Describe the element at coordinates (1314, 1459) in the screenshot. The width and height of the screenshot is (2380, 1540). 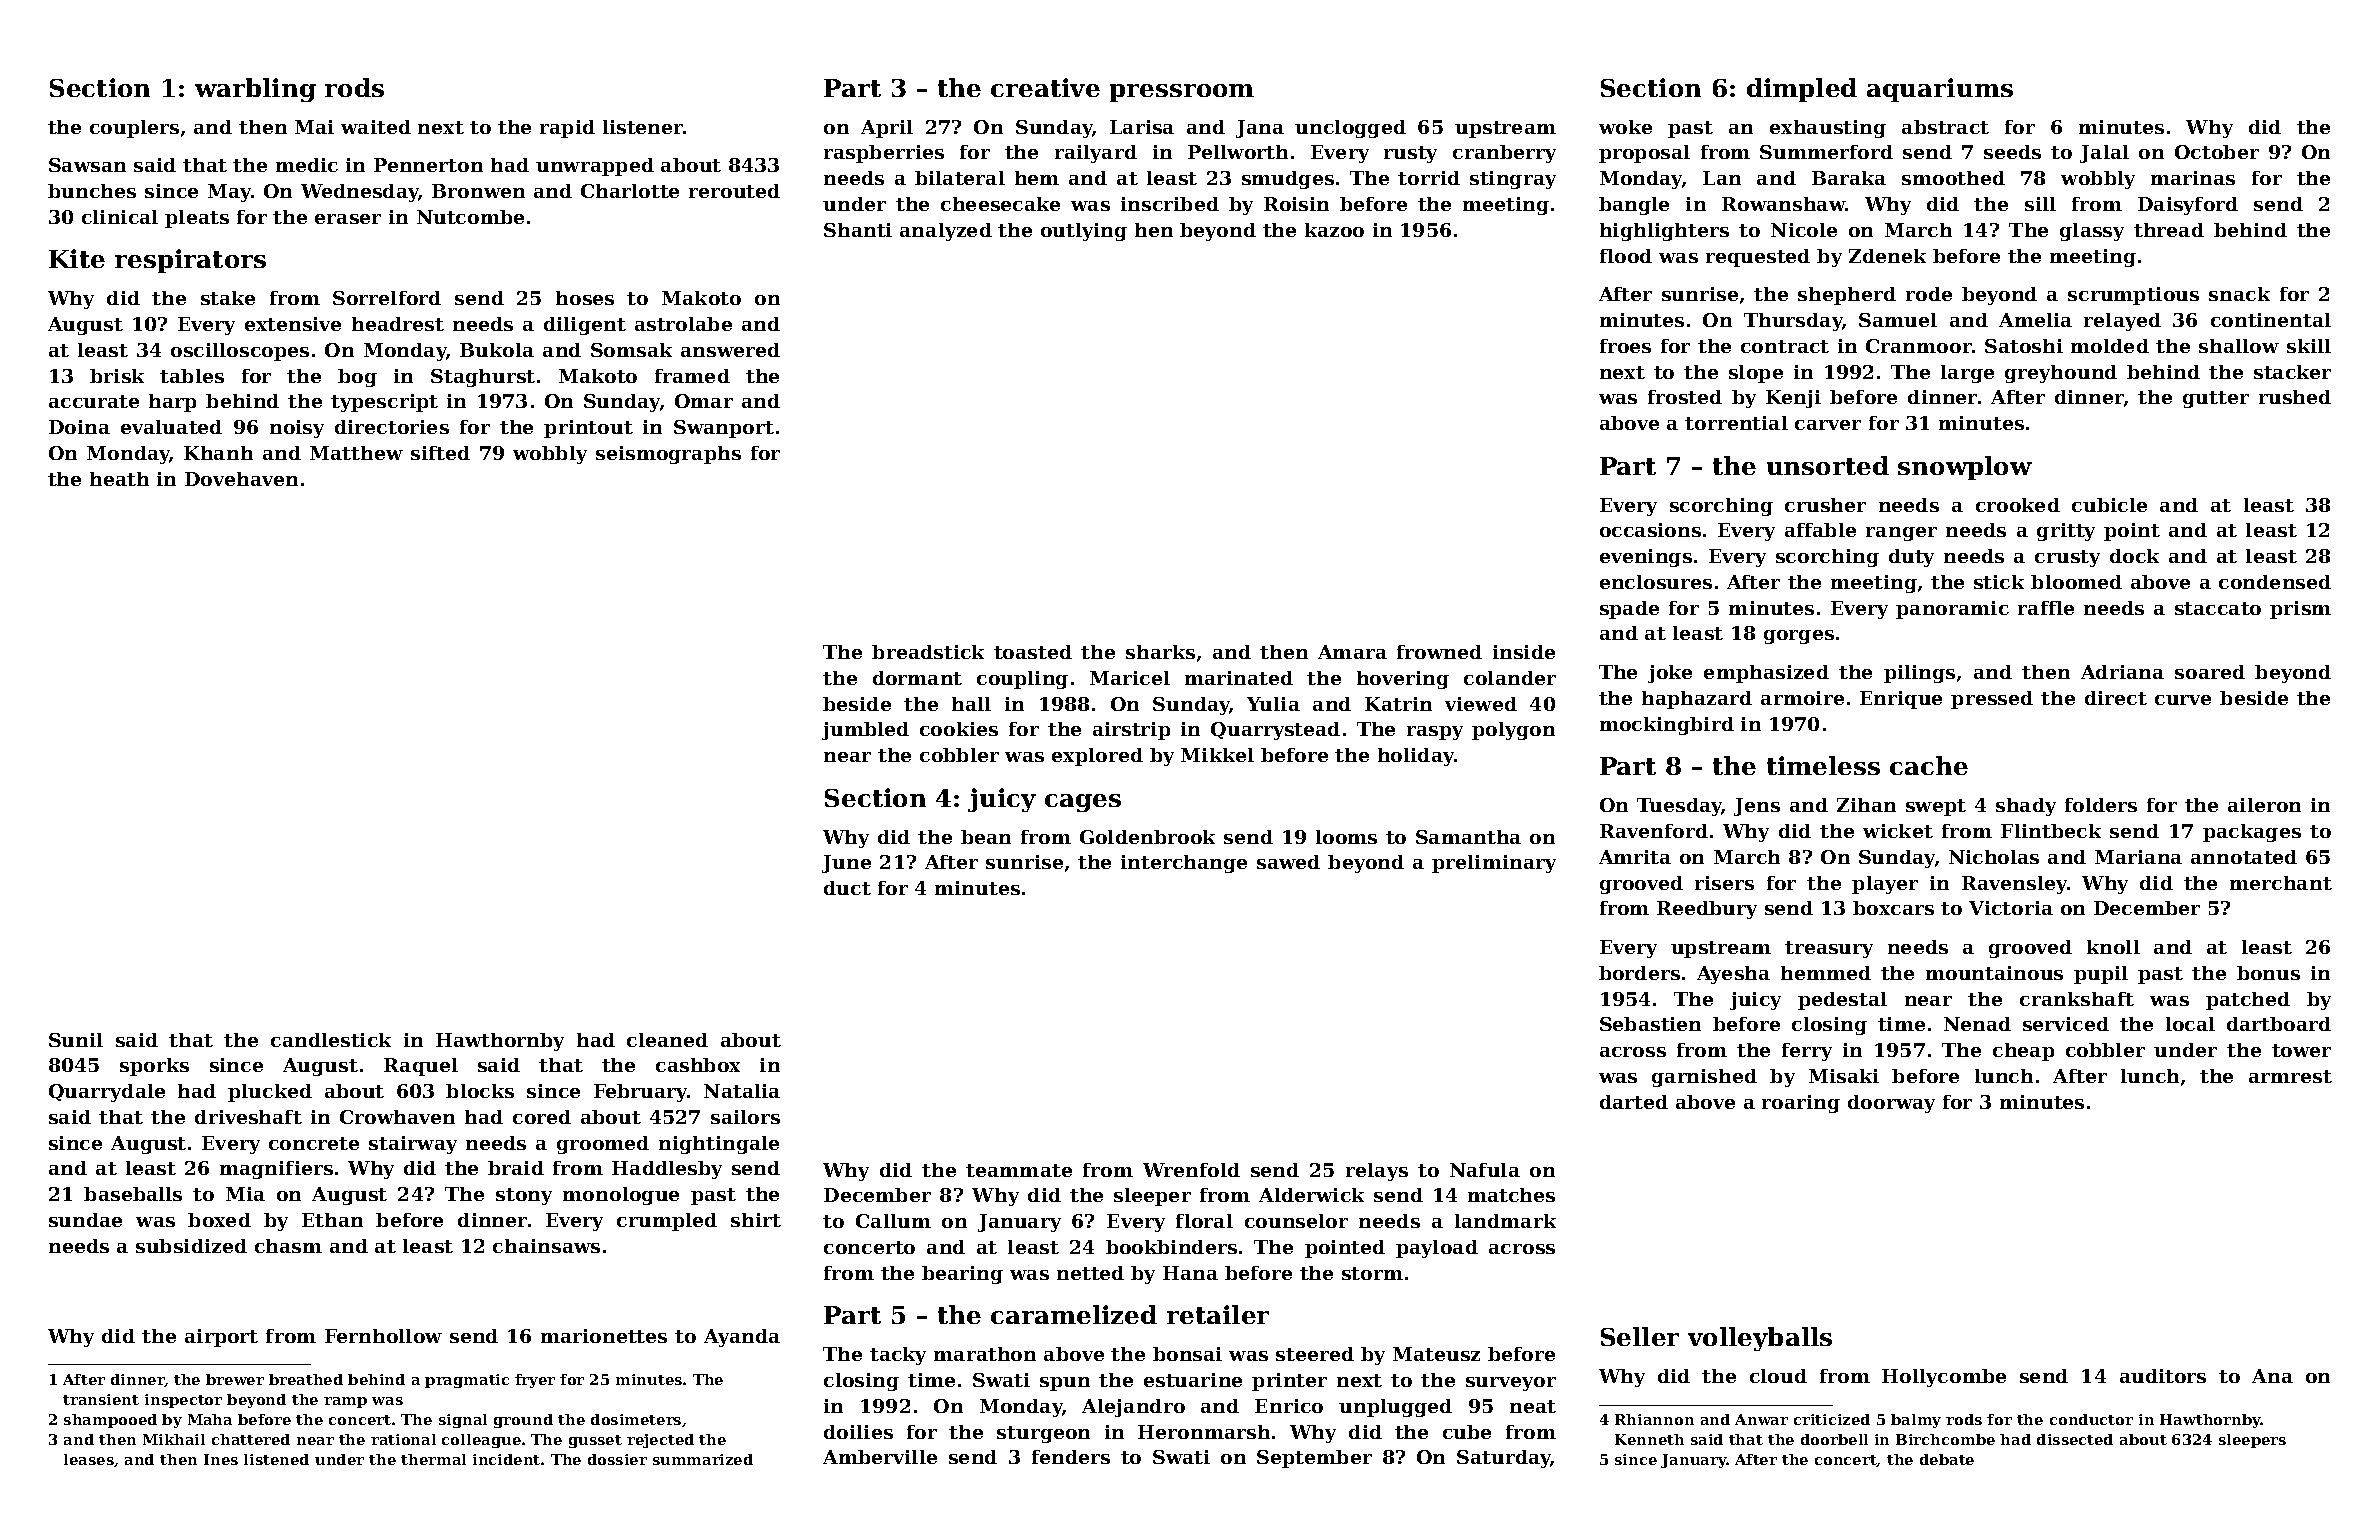
I see `September` at that location.
